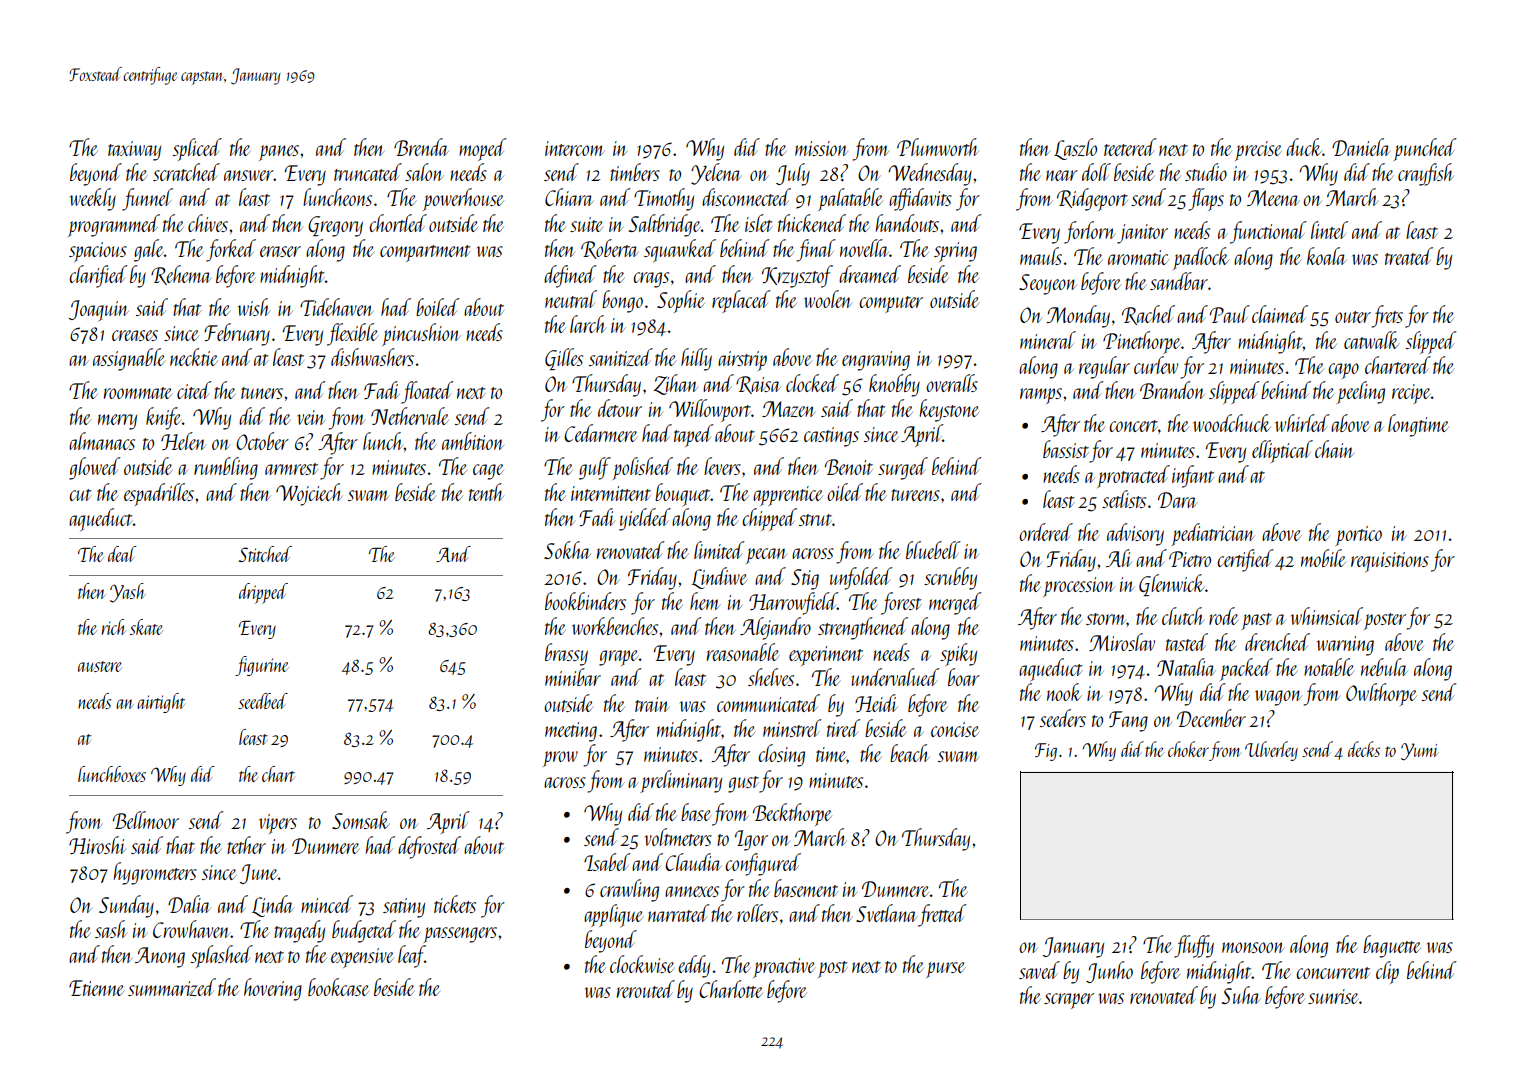 Image resolution: width=1523 pixels, height=1077 pixels. What do you see at coordinates (646, 989) in the screenshot?
I see `rerouted` at bounding box center [646, 989].
